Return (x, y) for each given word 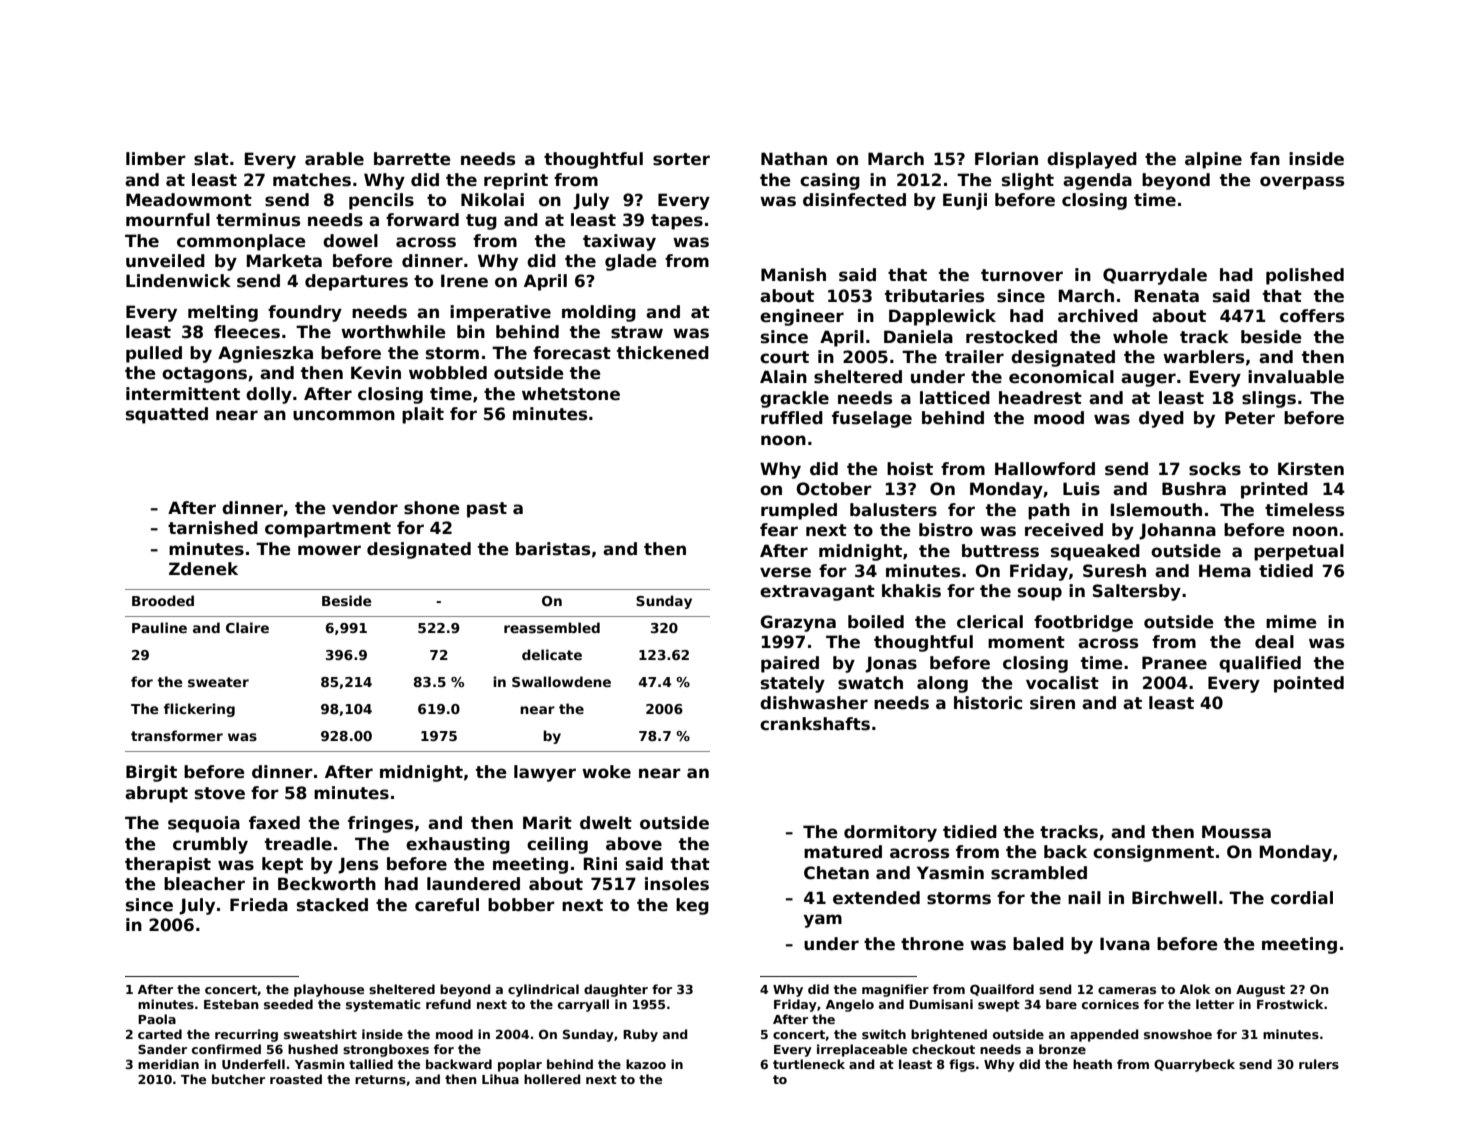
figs (962, 1065)
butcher (238, 1079)
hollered (552, 1079)
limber (156, 159)
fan (1265, 159)
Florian (1006, 159)
